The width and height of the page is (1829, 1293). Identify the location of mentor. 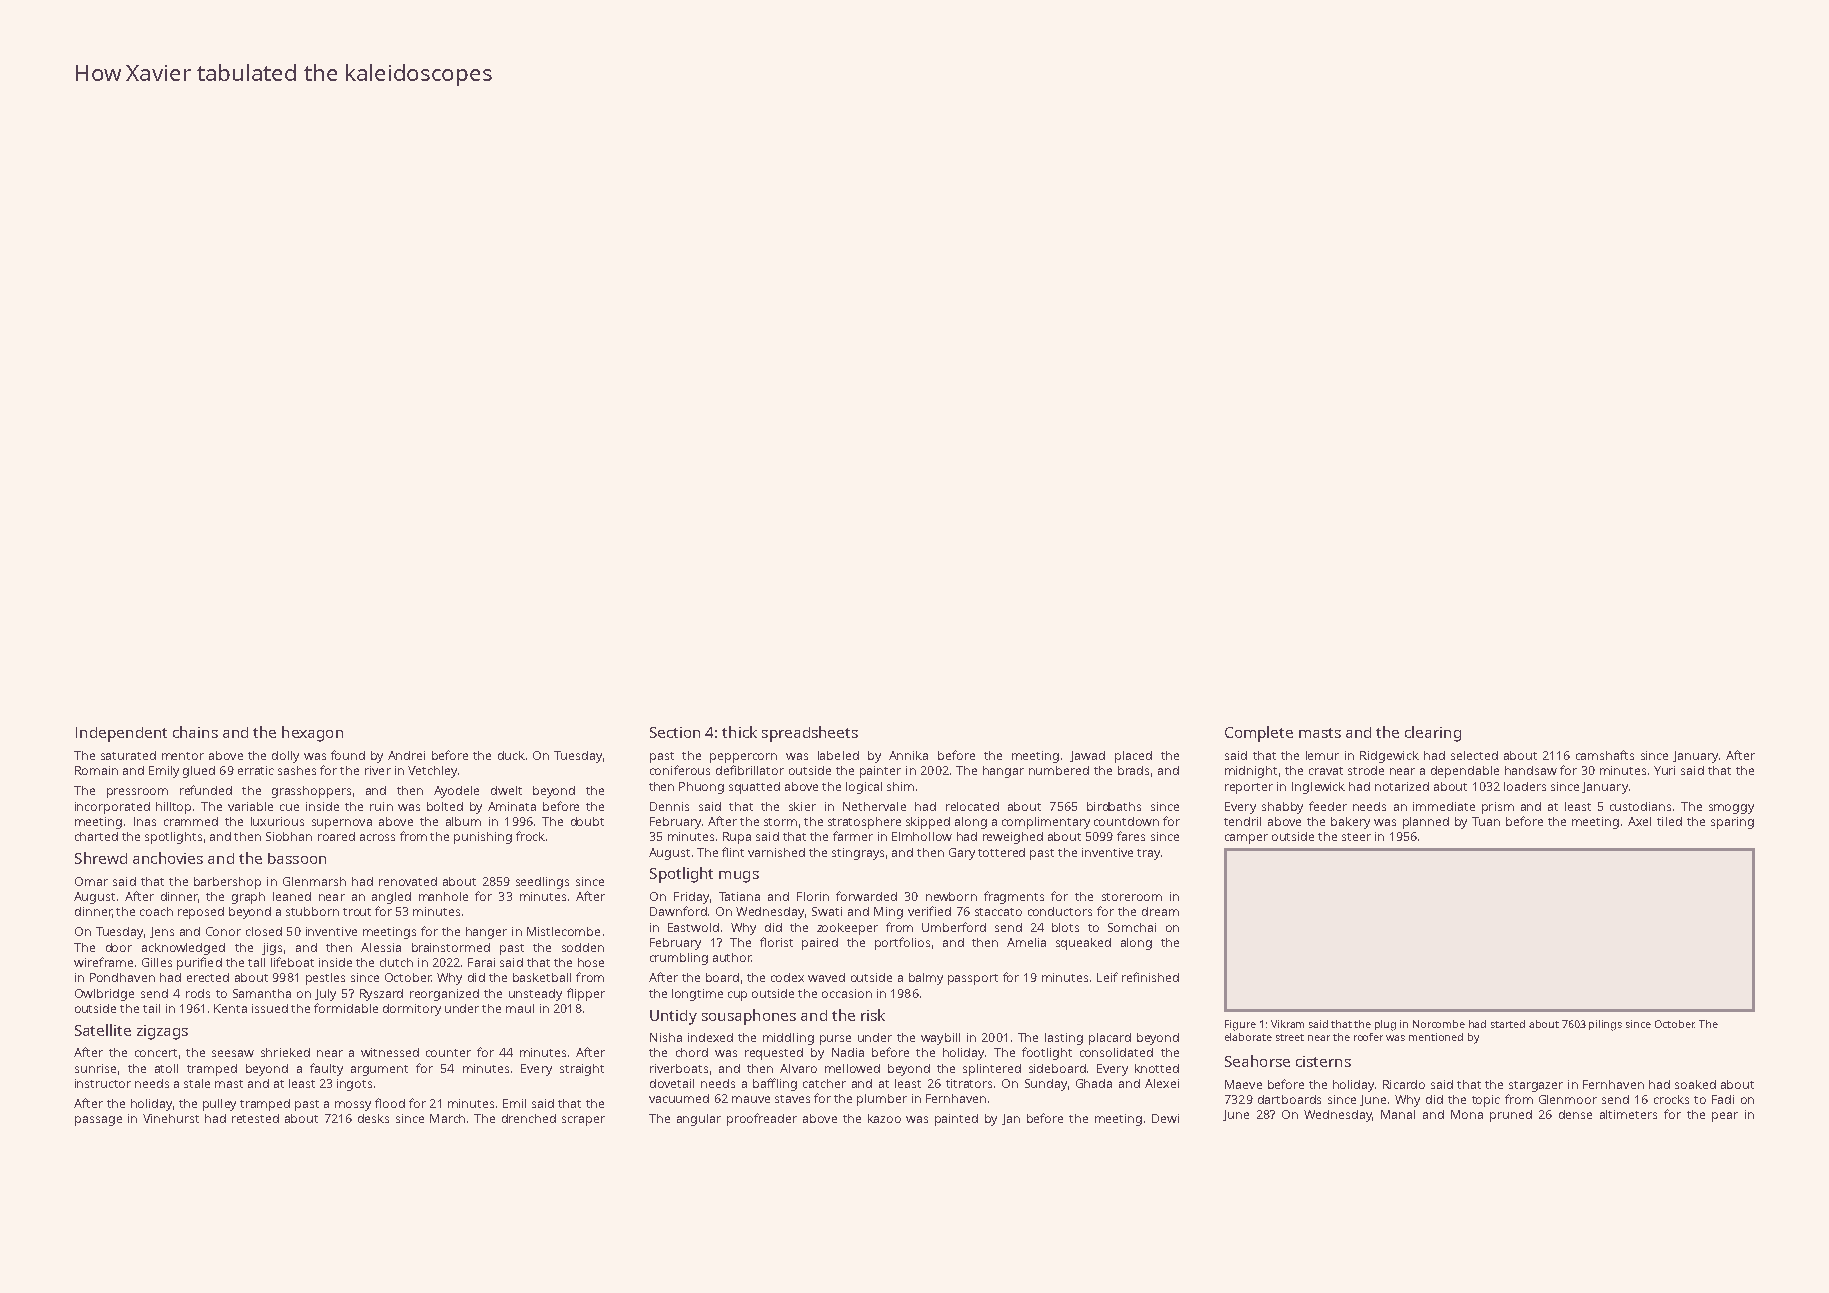
(183, 756).
